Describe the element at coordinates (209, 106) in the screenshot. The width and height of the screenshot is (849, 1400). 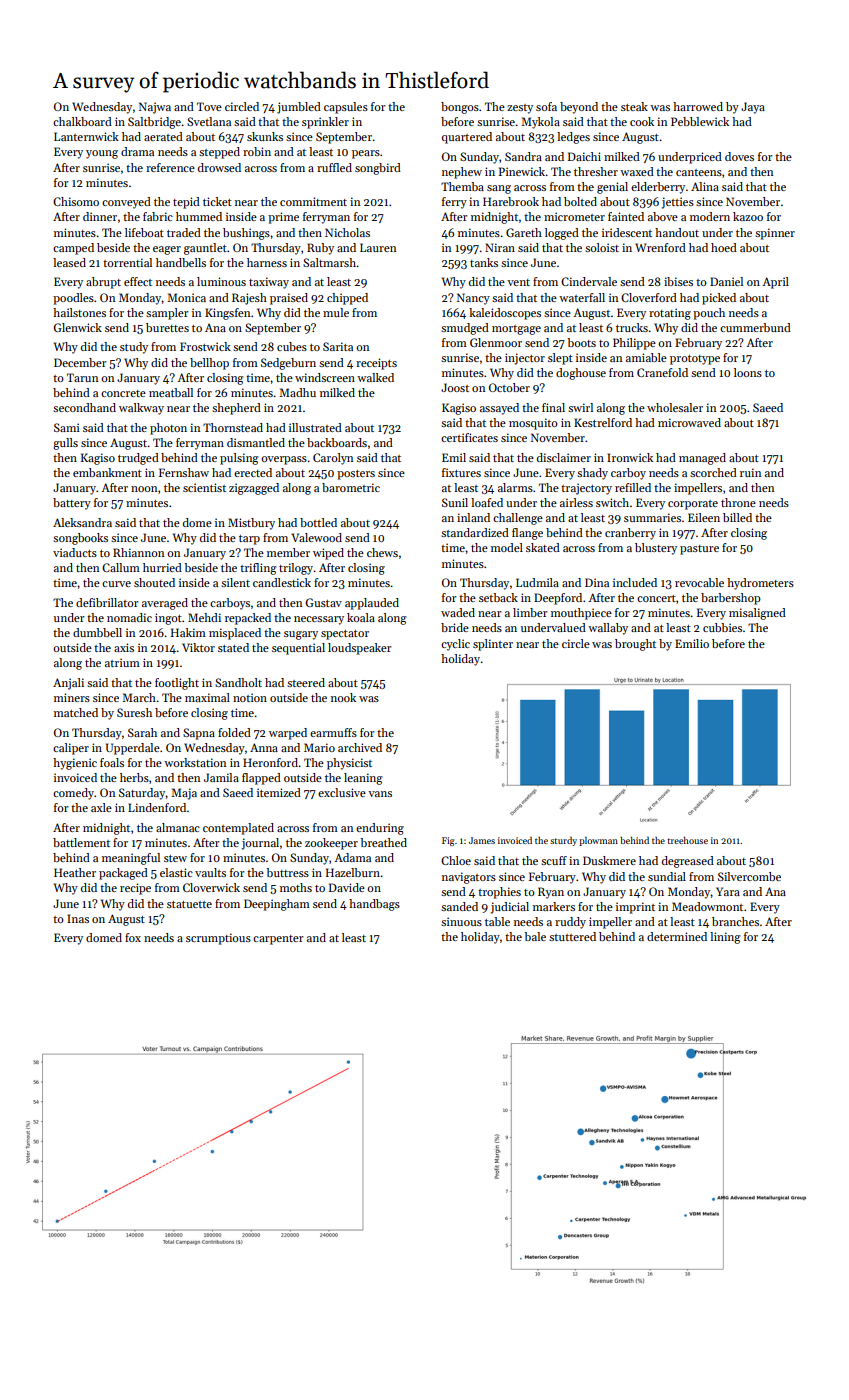
I see `Tove` at that location.
